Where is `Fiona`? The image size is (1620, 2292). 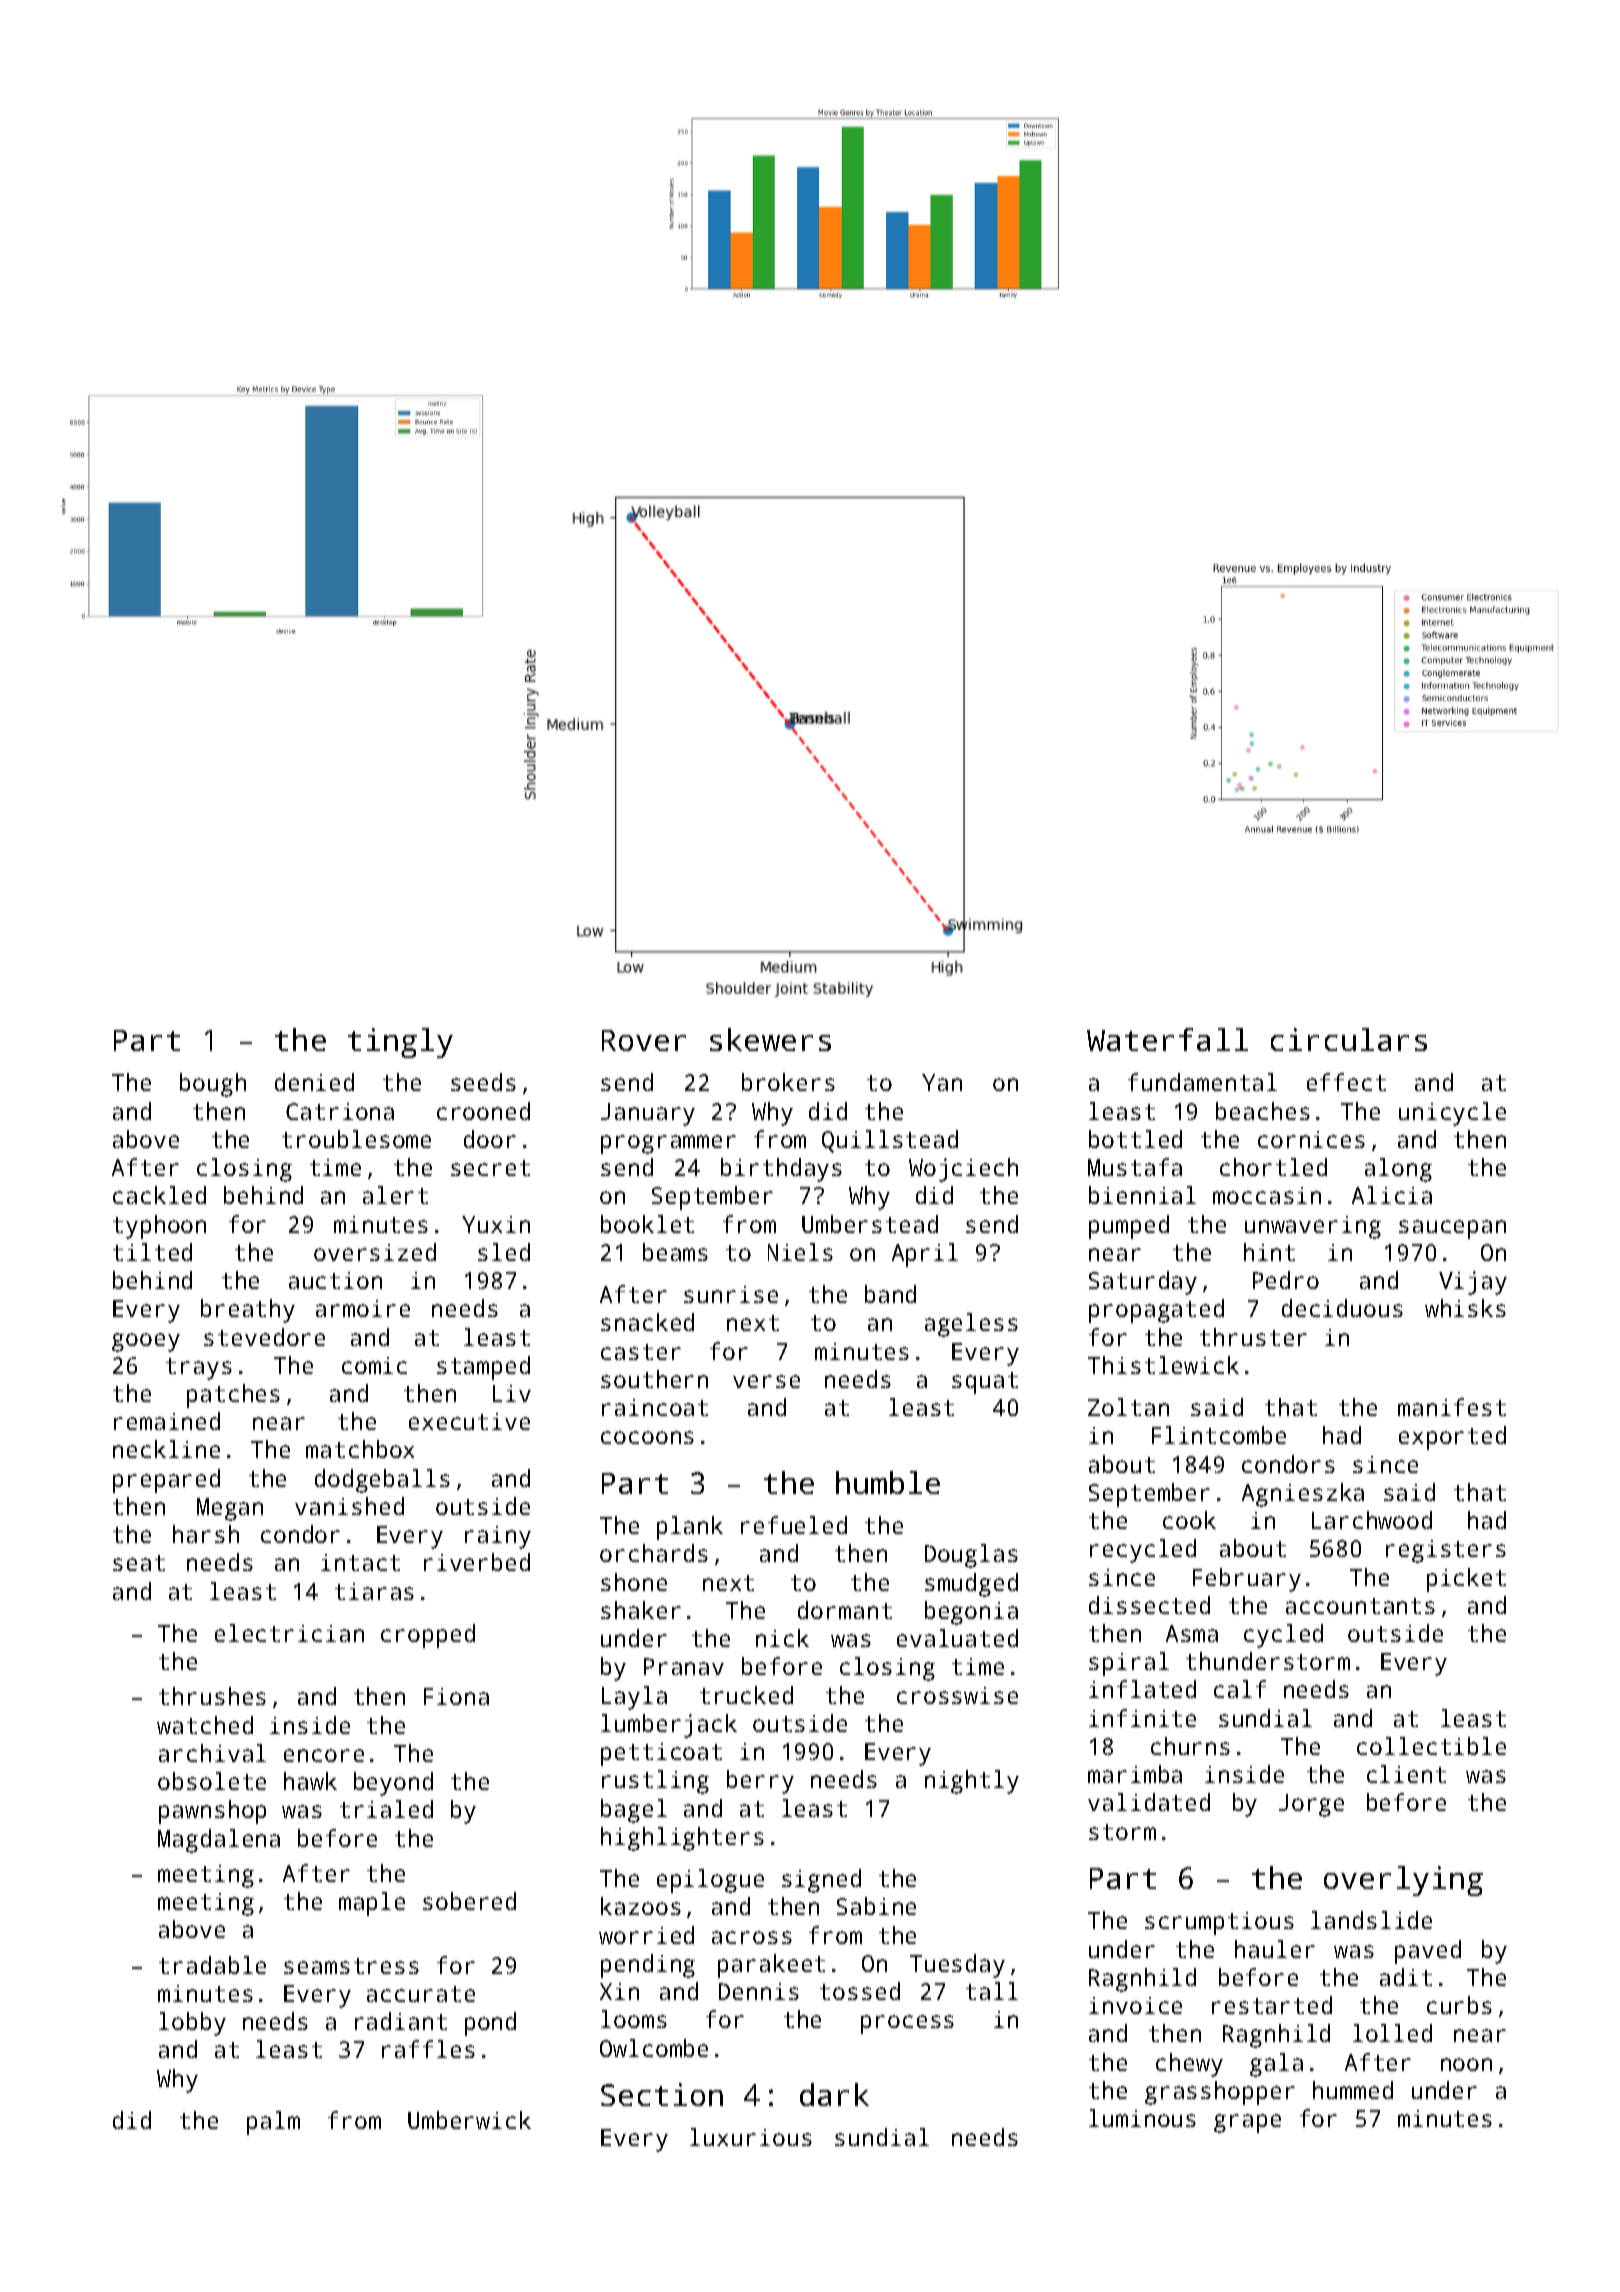 Fiona is located at coordinates (456, 1696).
